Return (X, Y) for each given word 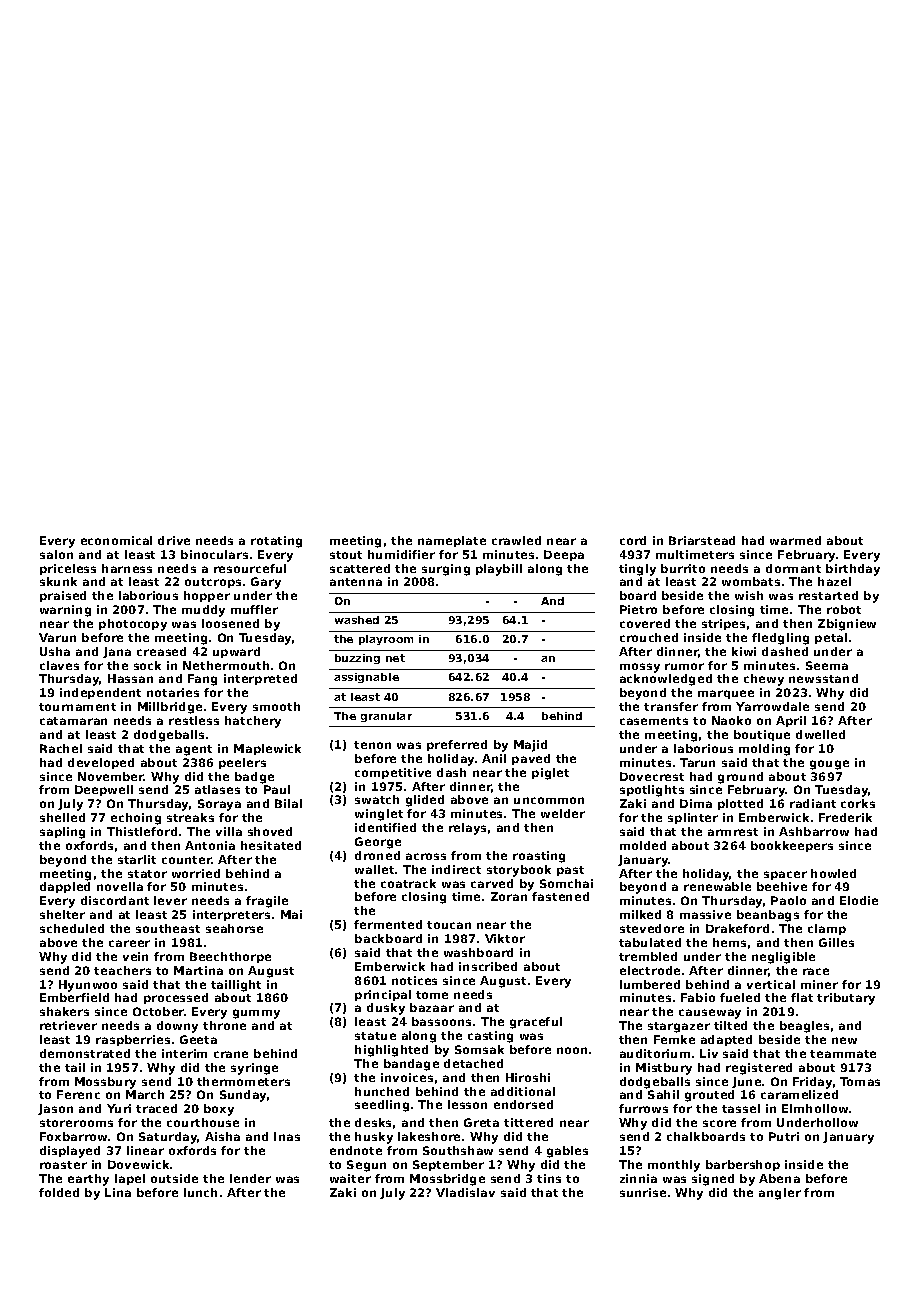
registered (759, 1069)
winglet (379, 815)
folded (59, 1192)
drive (174, 540)
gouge (829, 765)
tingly (637, 570)
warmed (795, 540)
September (448, 1165)
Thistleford (142, 831)
